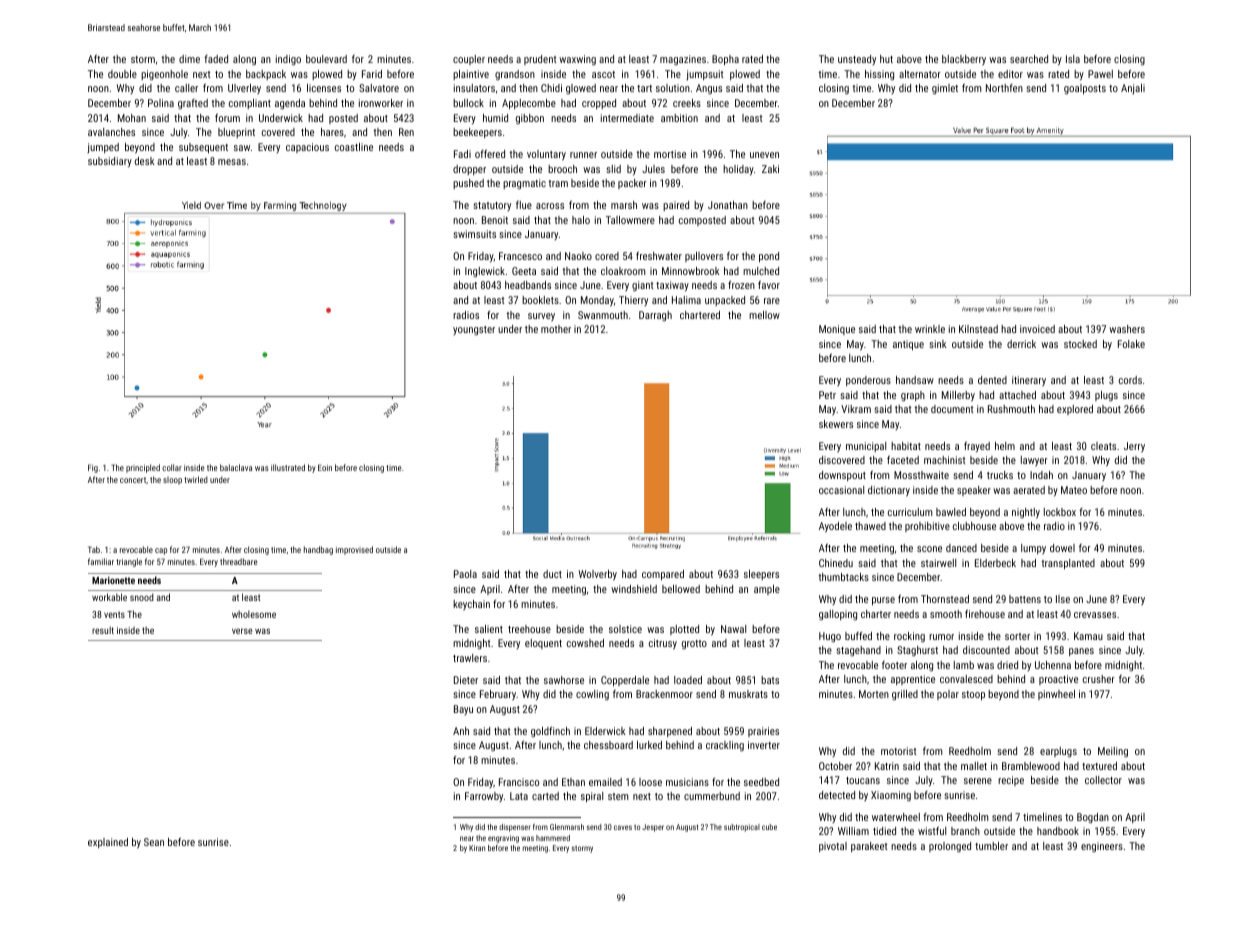 The image size is (1233, 952). Describe the element at coordinates (288, 60) in the screenshot. I see `indigo` at that location.
